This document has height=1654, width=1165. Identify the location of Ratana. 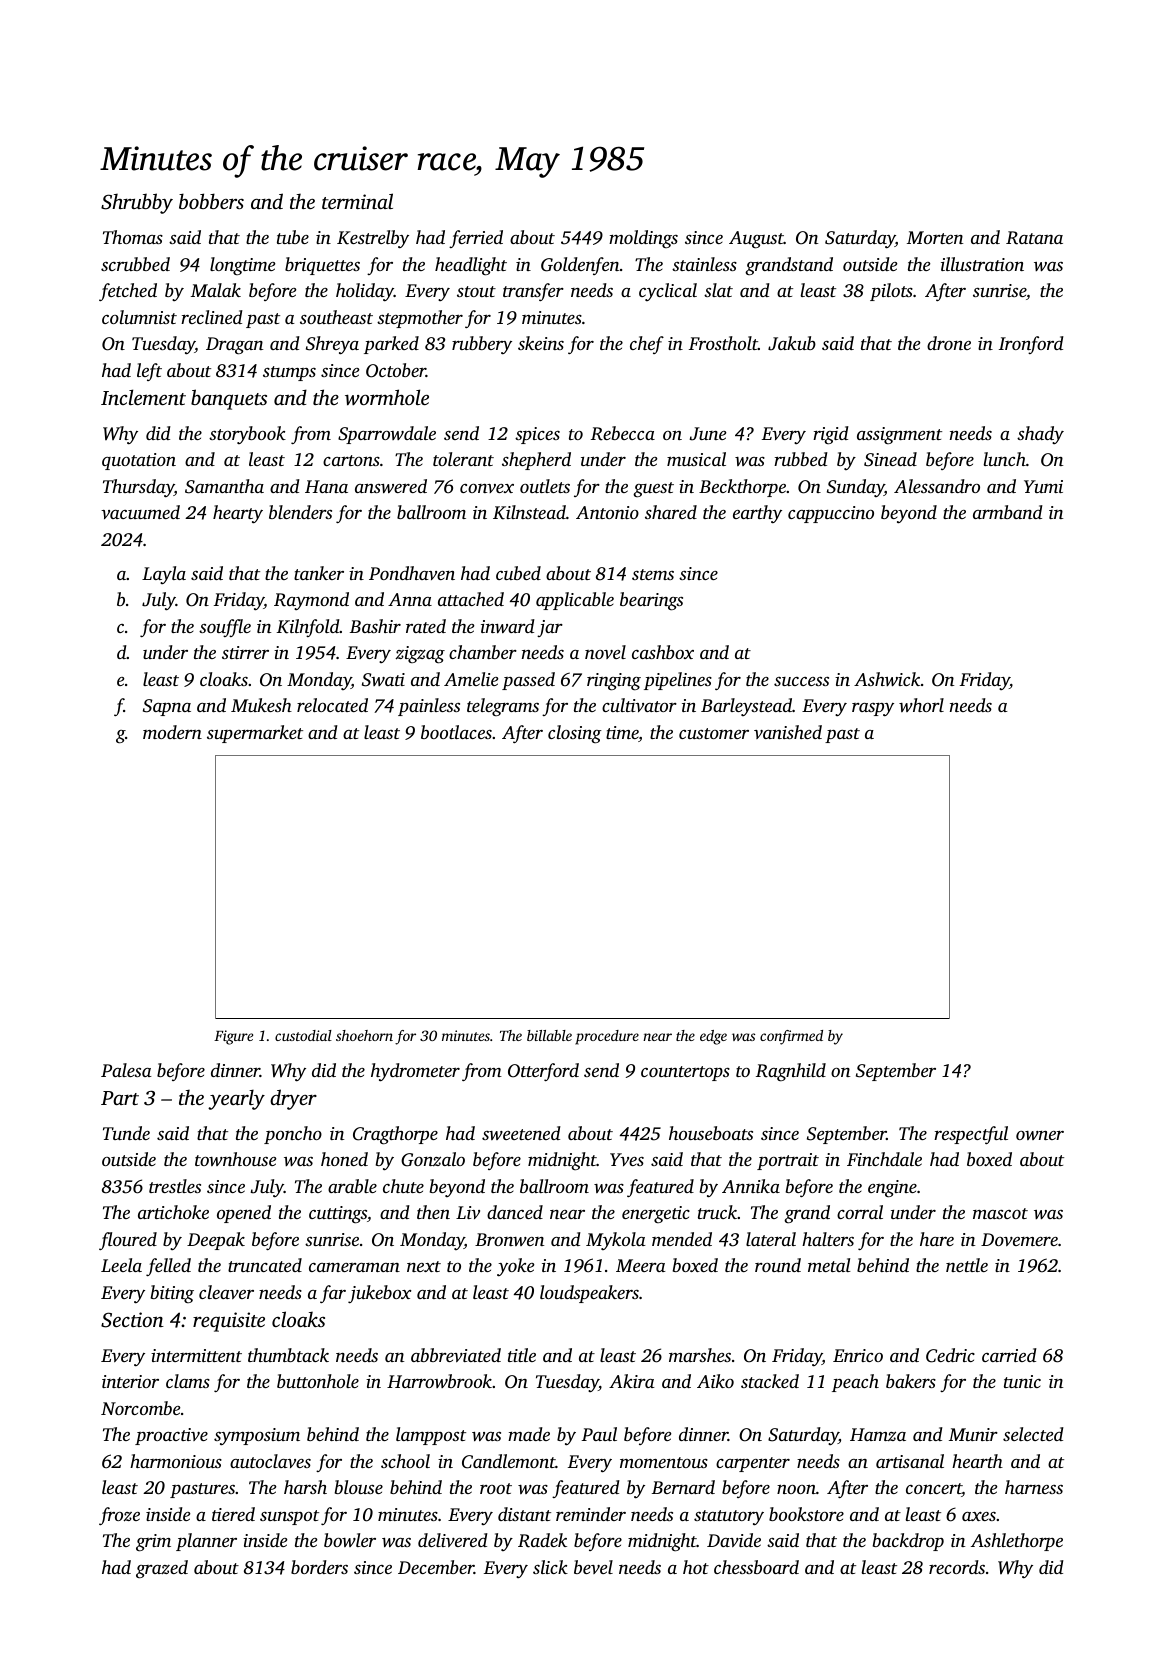
(1034, 238).
